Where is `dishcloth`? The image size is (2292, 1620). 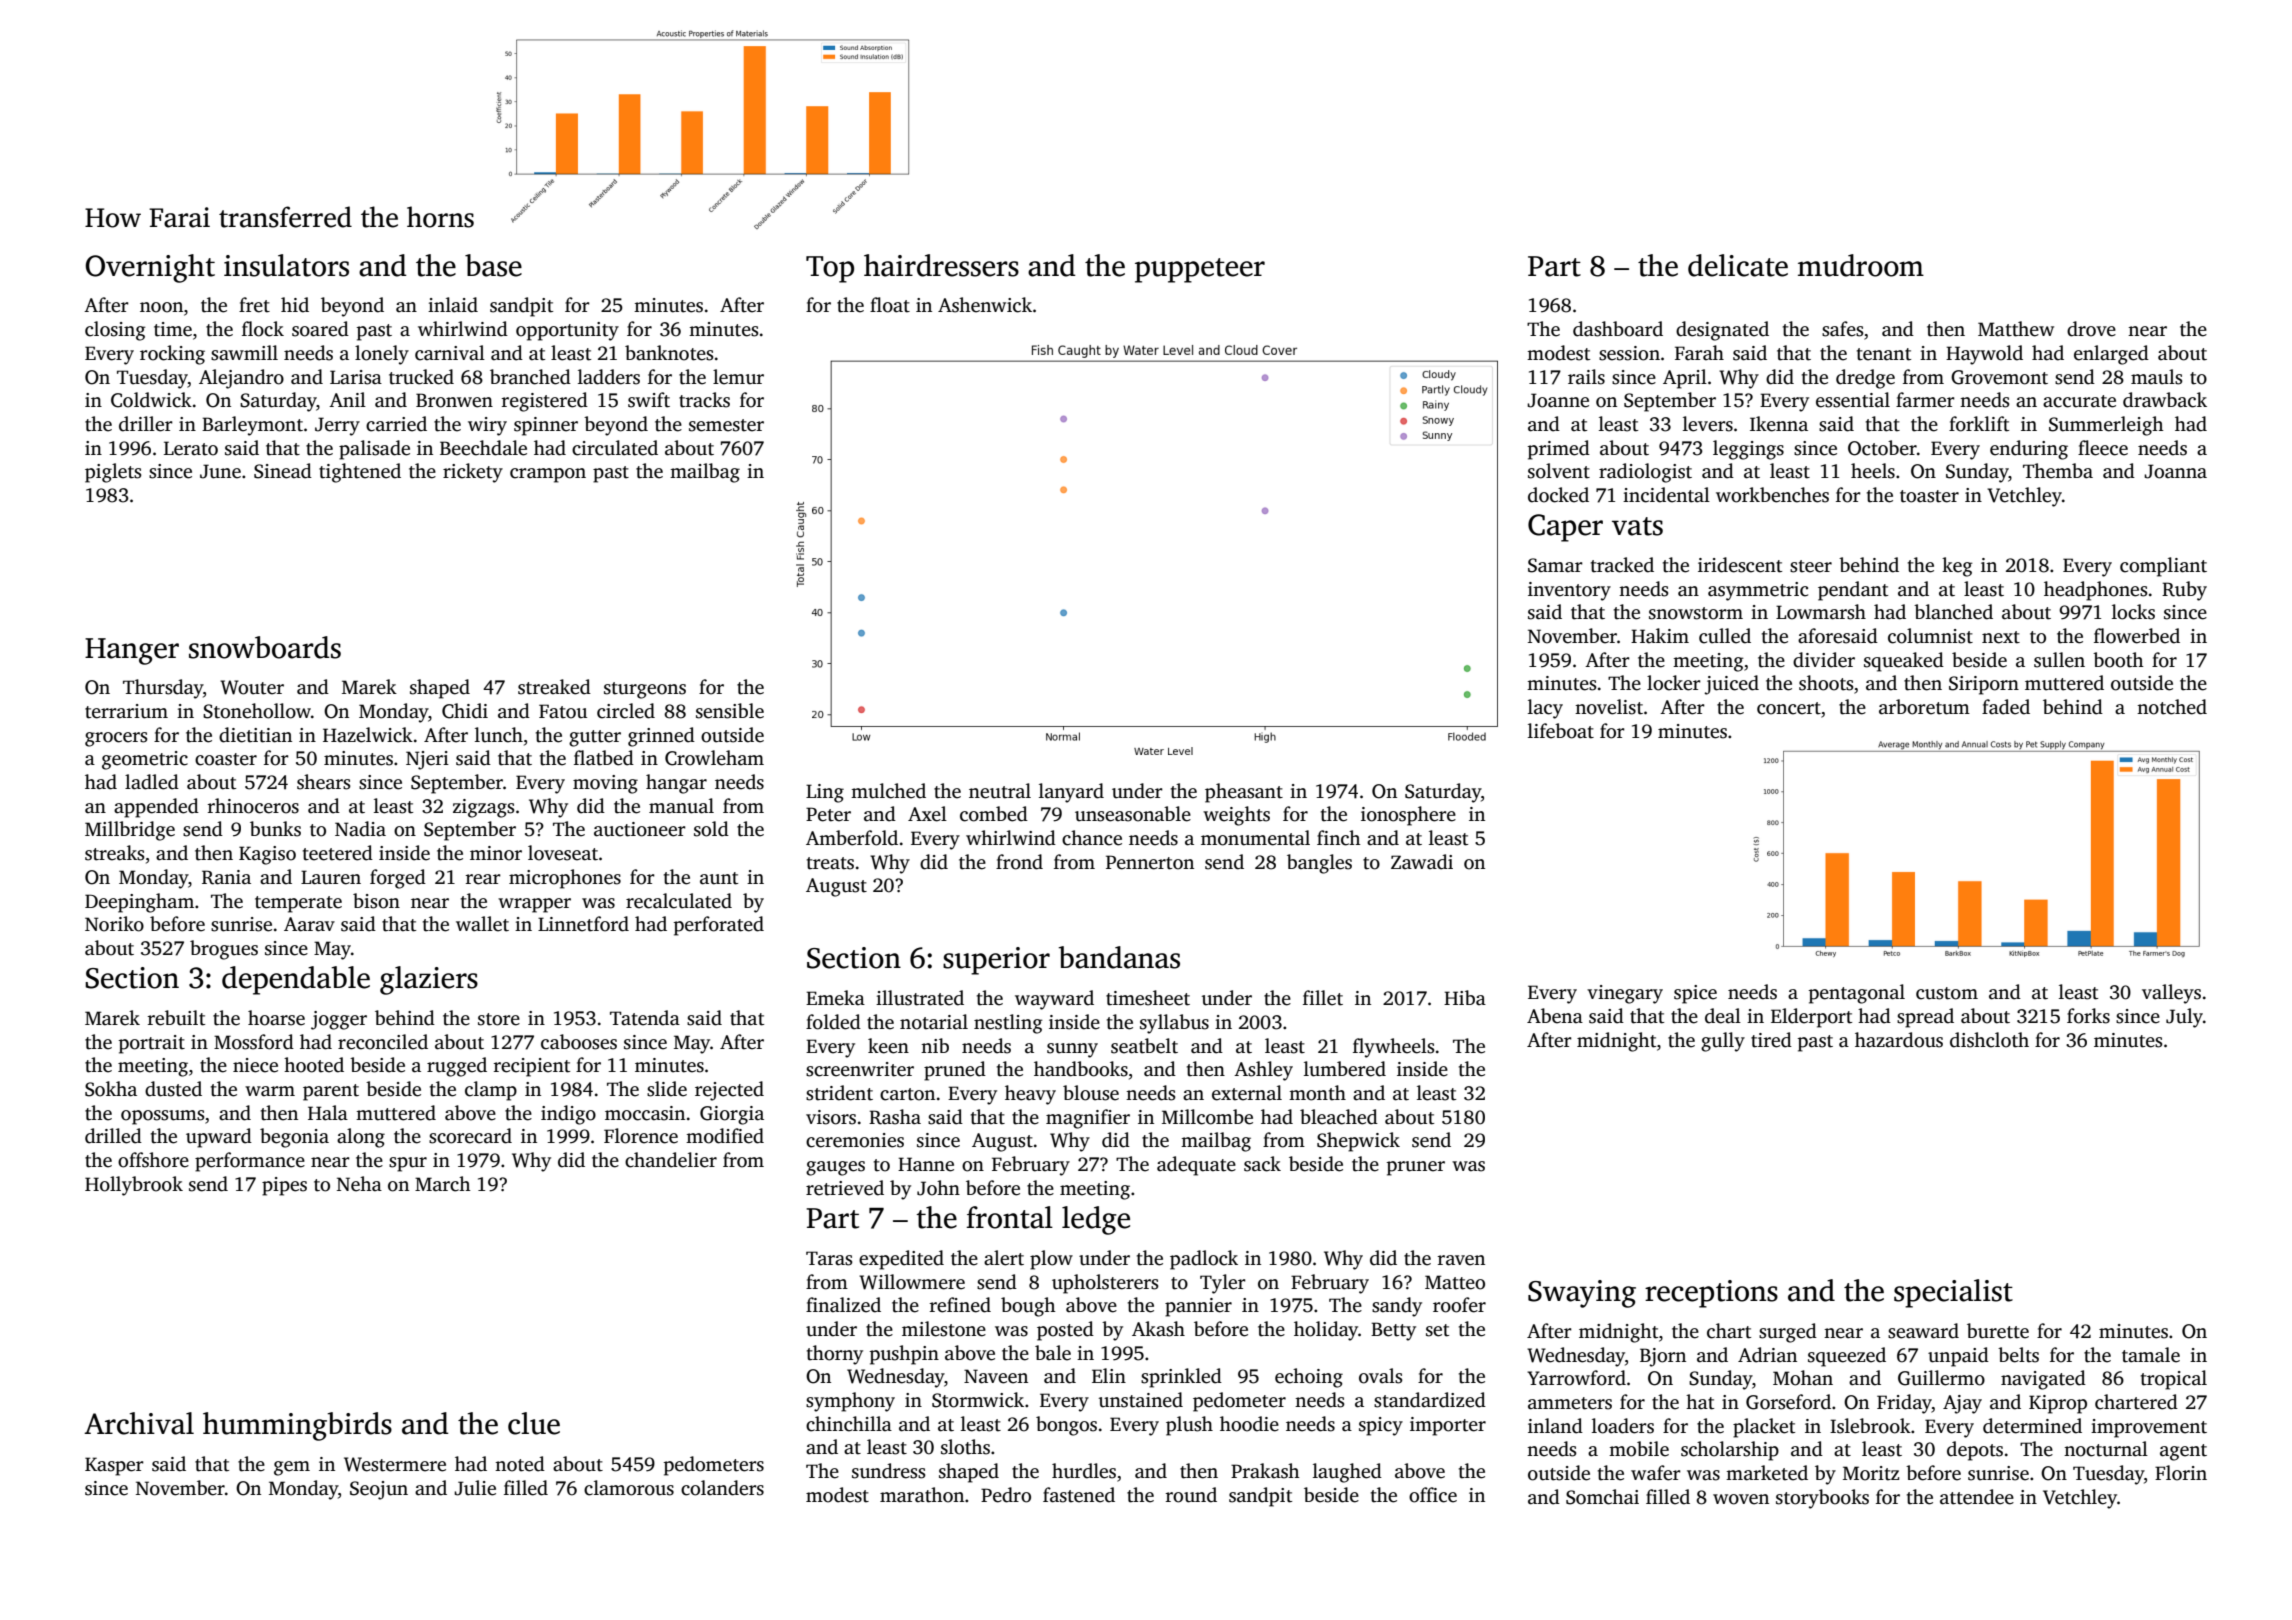 dishcloth is located at coordinates (1989, 1040).
